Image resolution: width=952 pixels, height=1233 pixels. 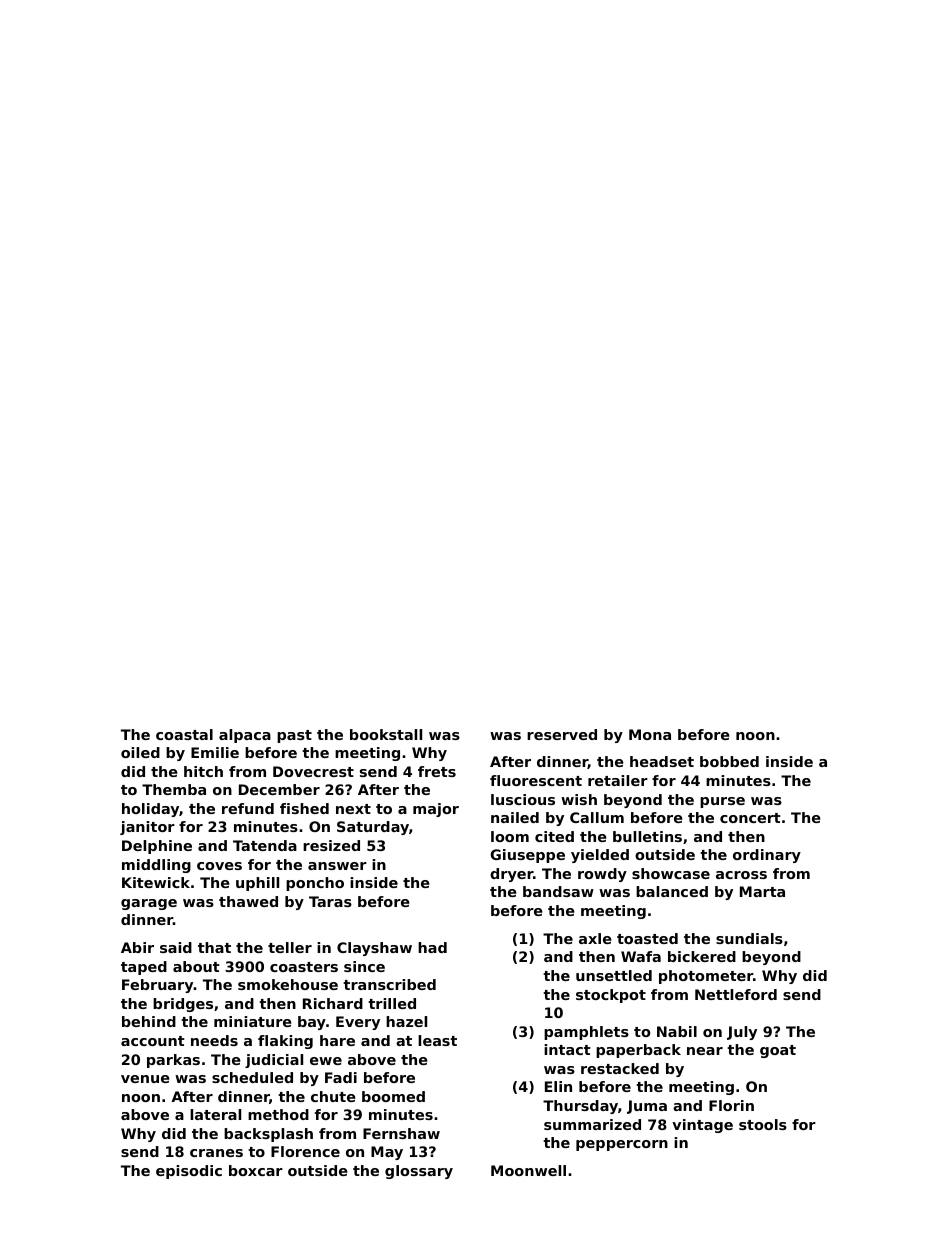 What do you see at coordinates (562, 734) in the document?
I see `reserved` at bounding box center [562, 734].
